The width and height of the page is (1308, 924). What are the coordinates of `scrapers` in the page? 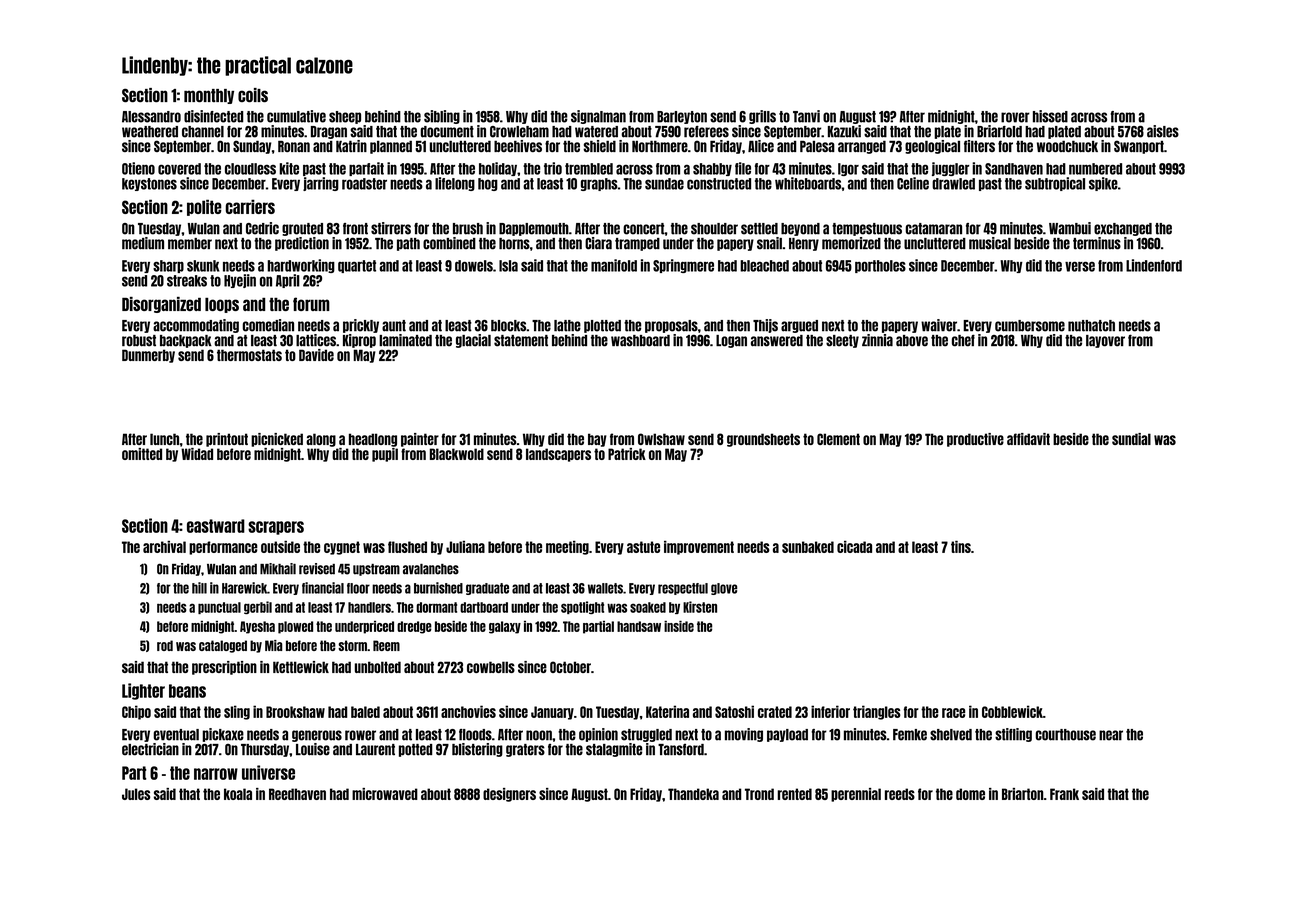 It's located at (276, 528).
